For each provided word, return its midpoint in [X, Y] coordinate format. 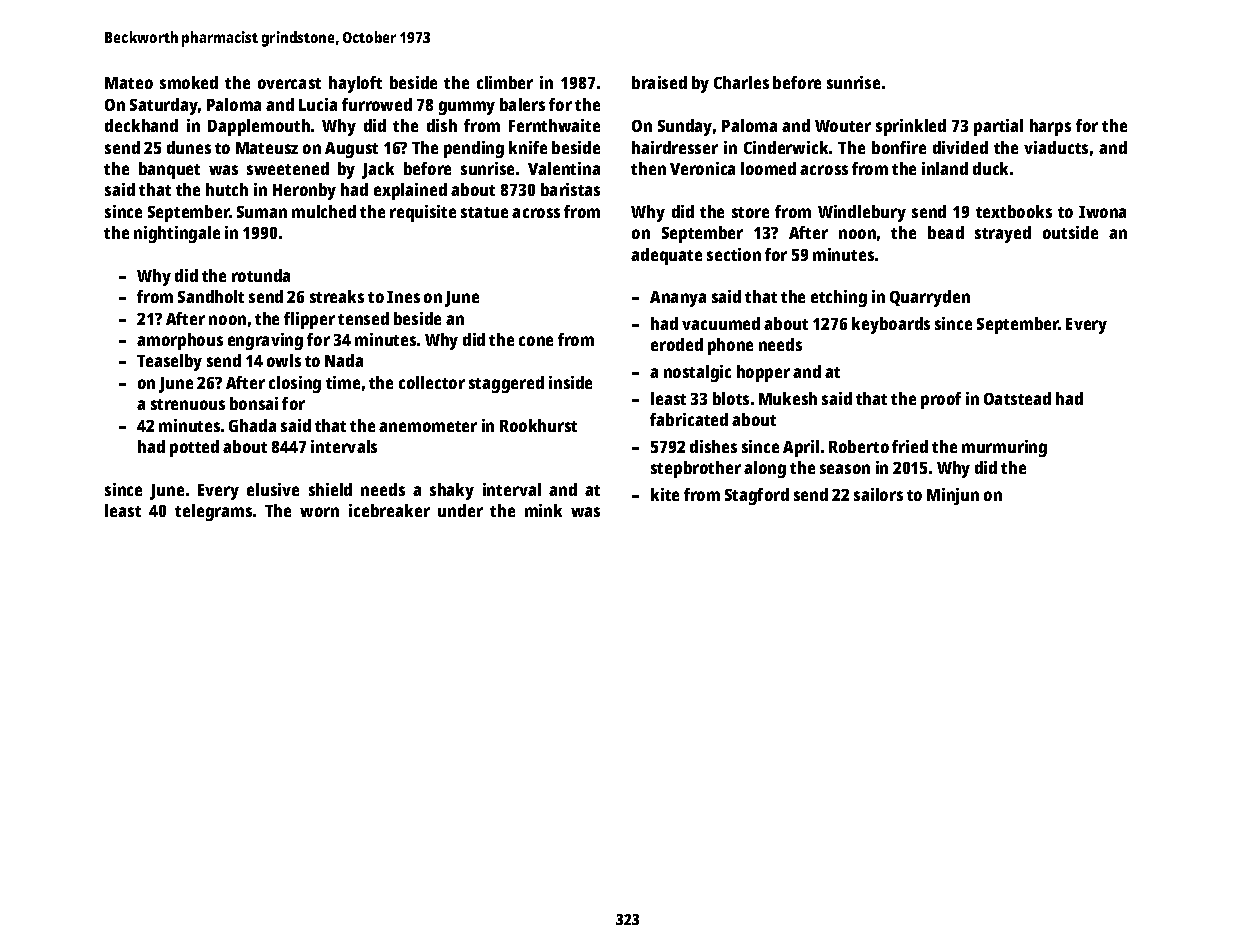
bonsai [254, 403]
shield [330, 489]
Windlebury [862, 213]
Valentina [564, 168]
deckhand [141, 125]
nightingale [177, 234]
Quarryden [930, 298]
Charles [741, 82]
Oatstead [1017, 398]
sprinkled [911, 127]
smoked [189, 82]
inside [570, 382]
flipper [309, 320]
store [750, 212]
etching [839, 298]
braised [659, 82]
